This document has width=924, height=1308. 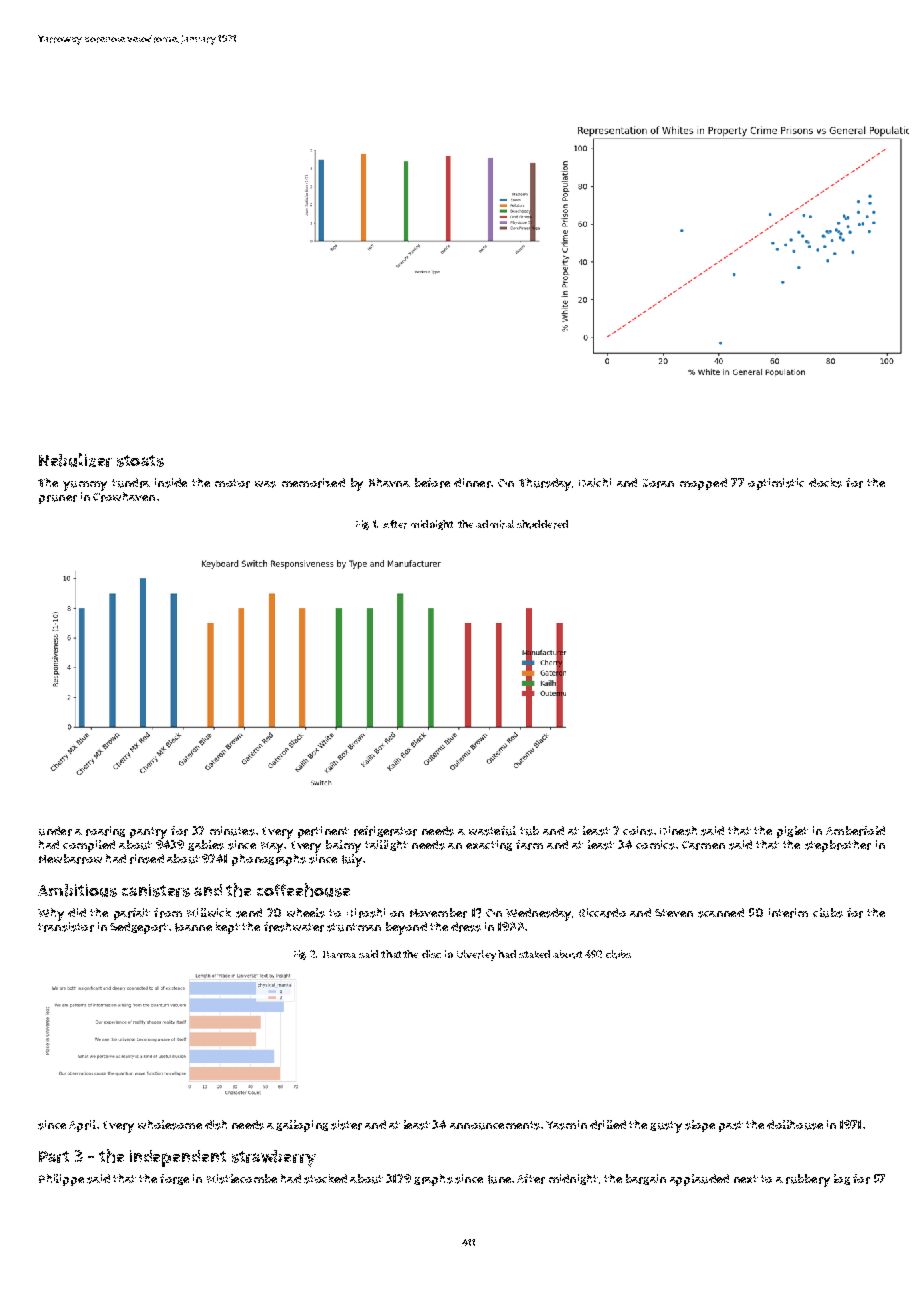 What do you see at coordinates (302, 1126) in the document?
I see `galloping` at bounding box center [302, 1126].
